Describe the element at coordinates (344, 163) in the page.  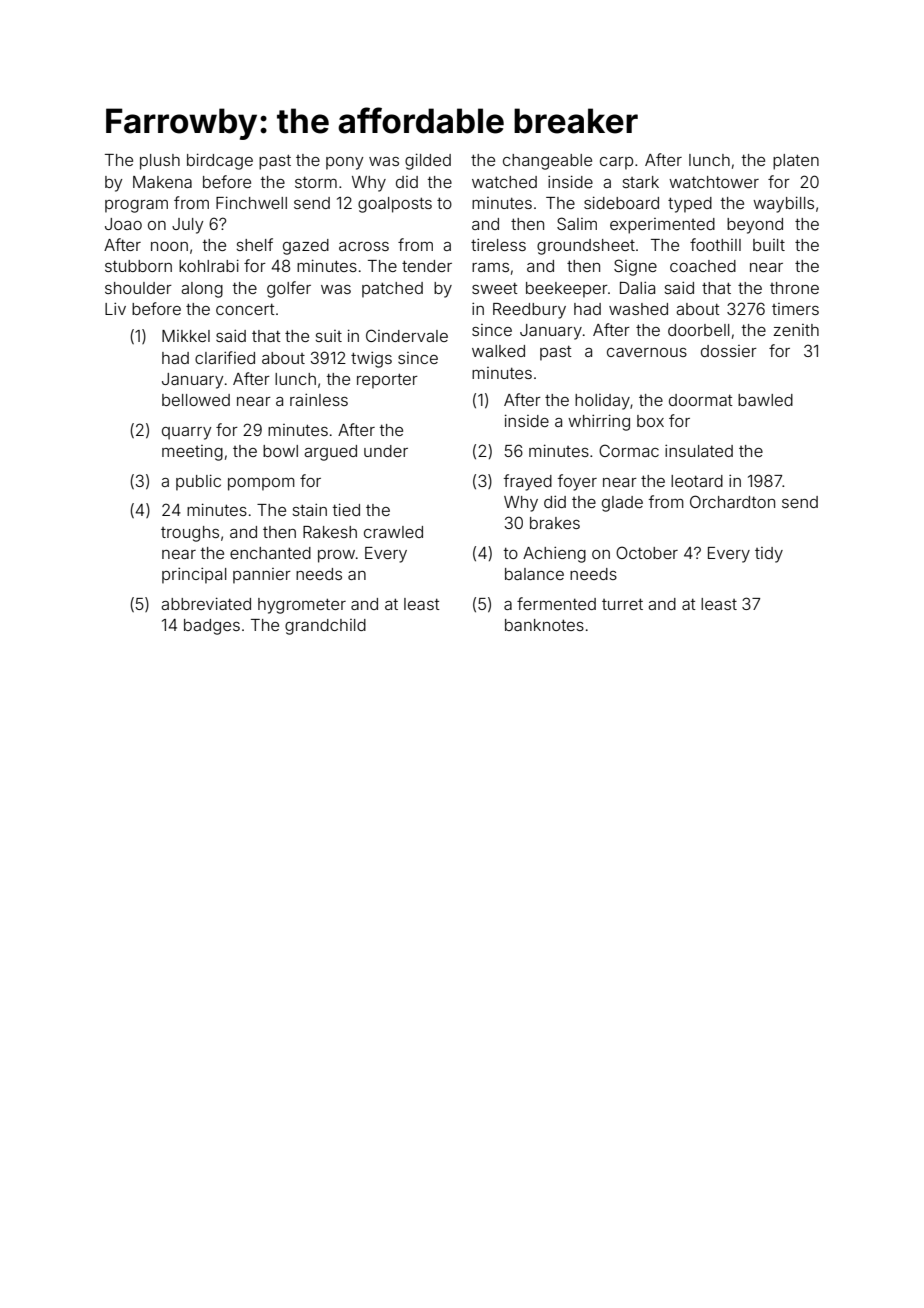
I see `pony` at that location.
